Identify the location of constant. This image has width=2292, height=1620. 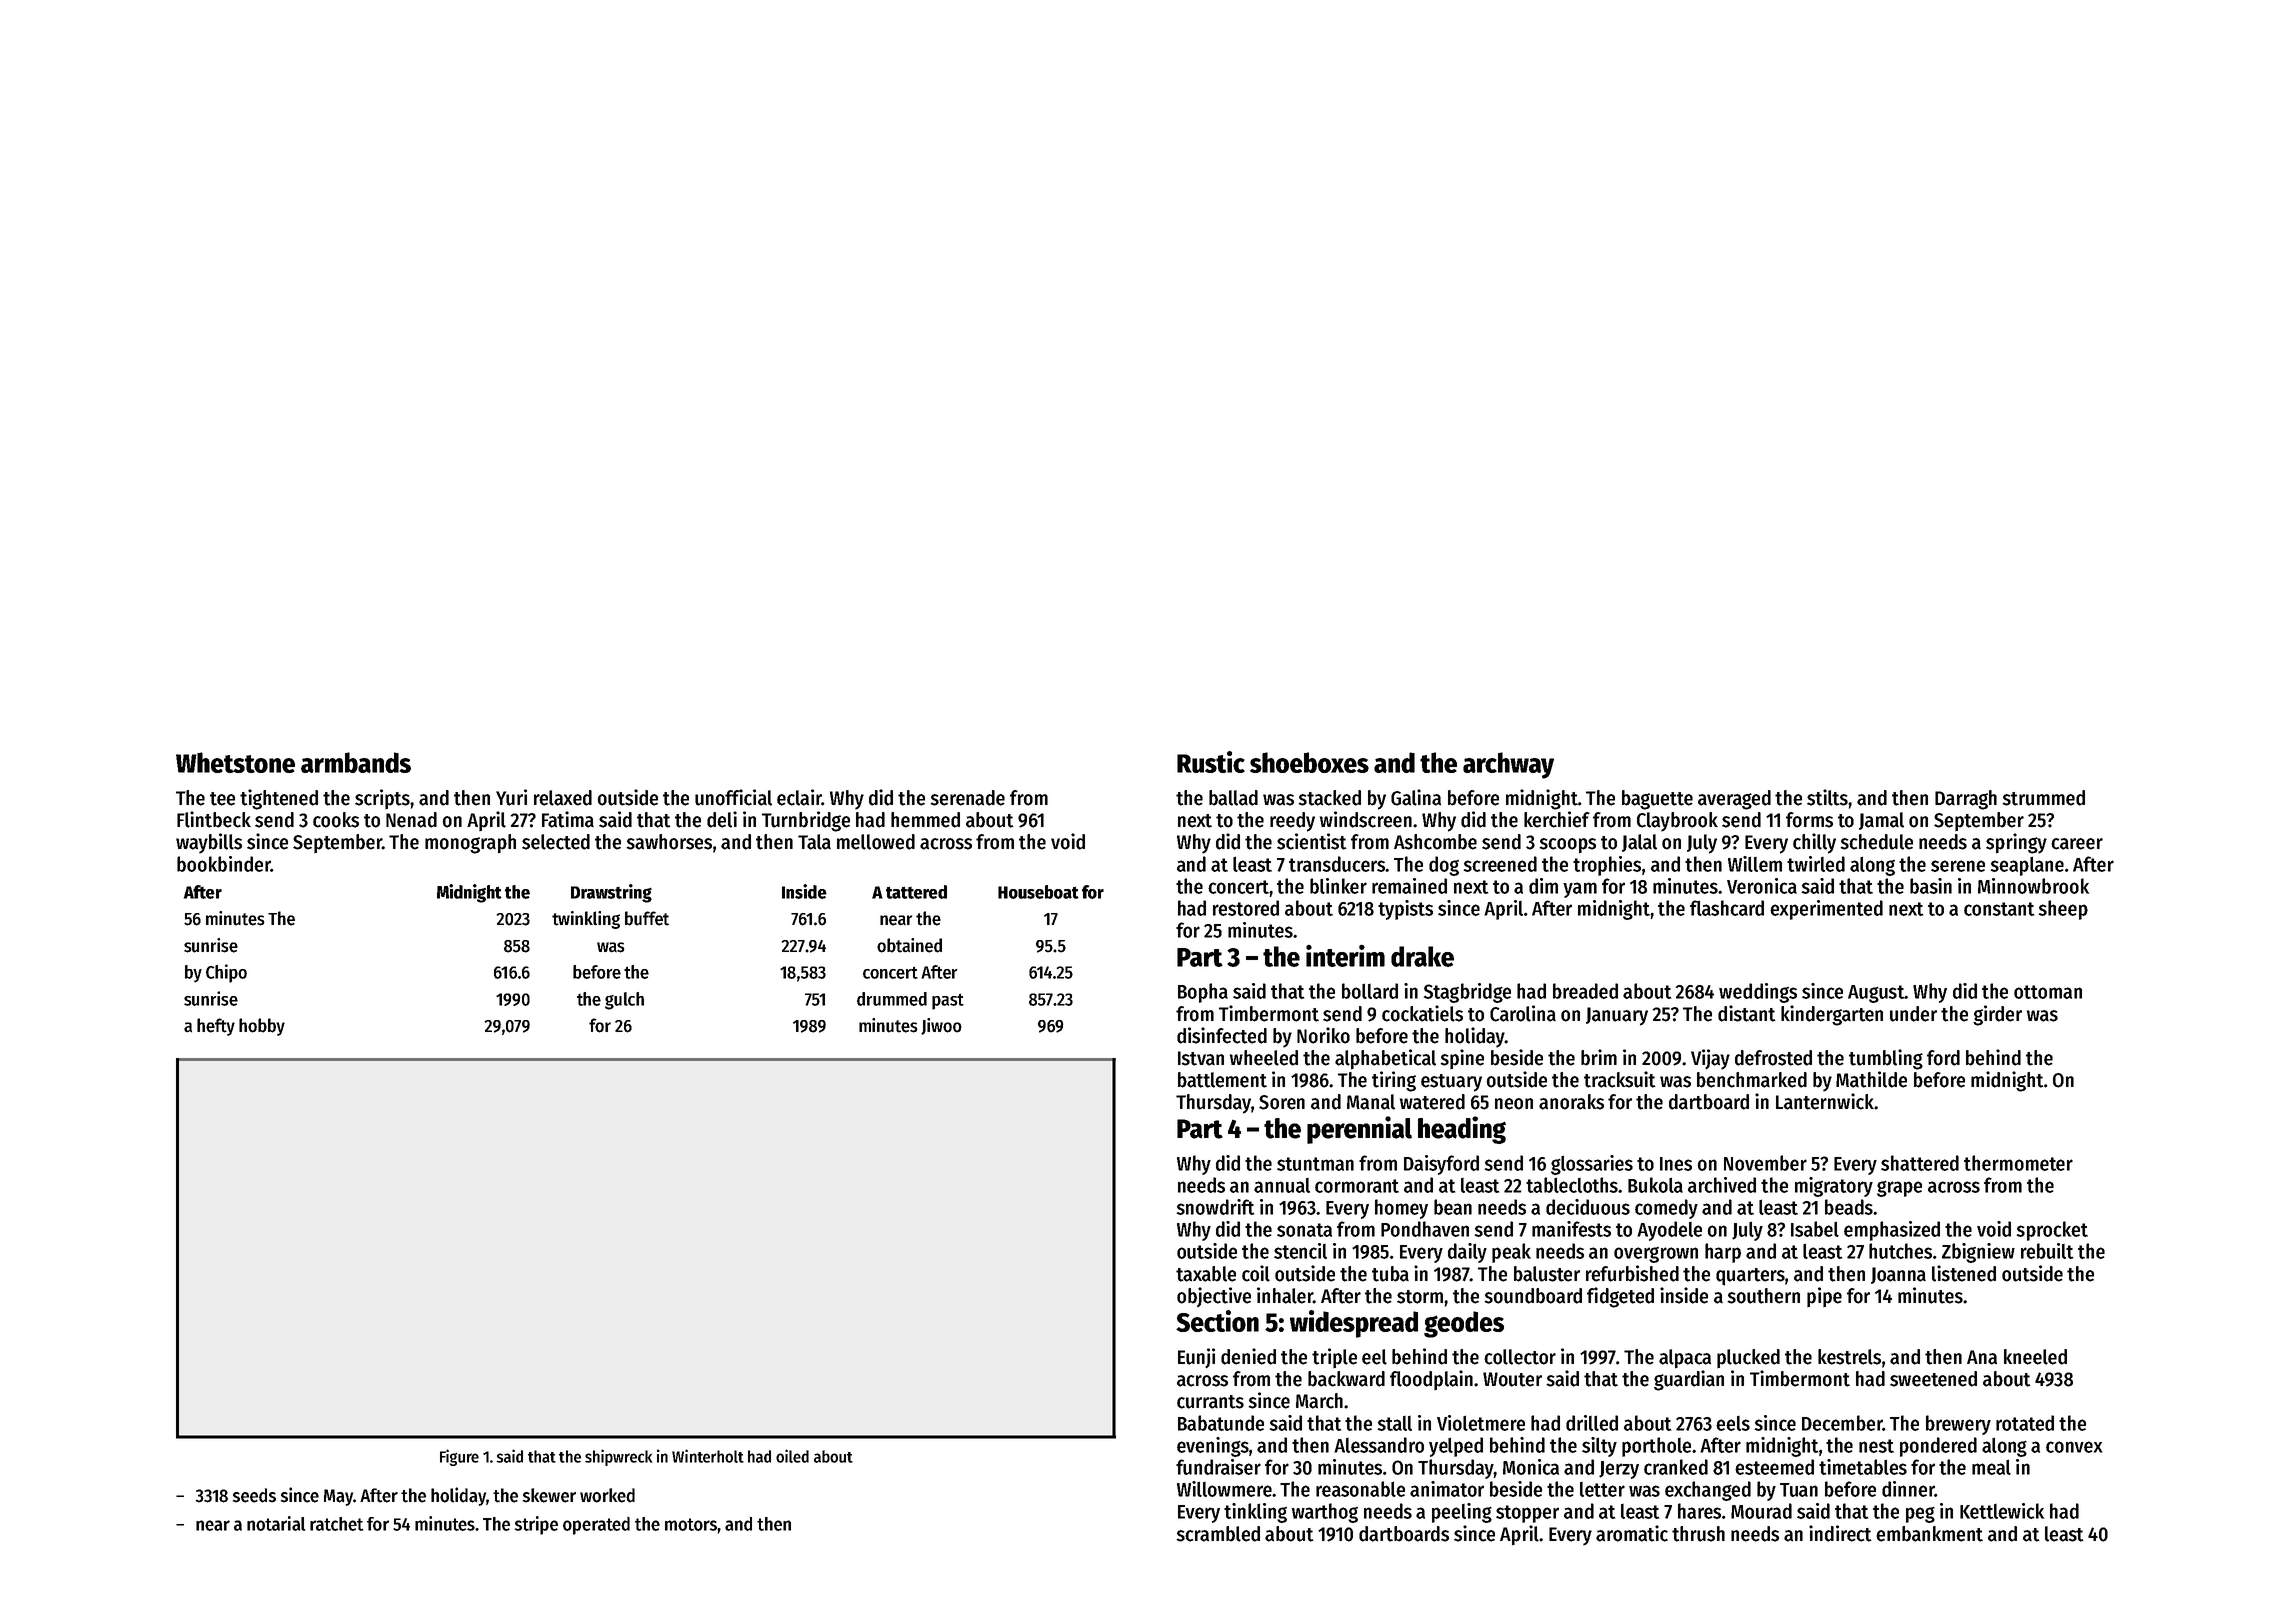
(1999, 909).
